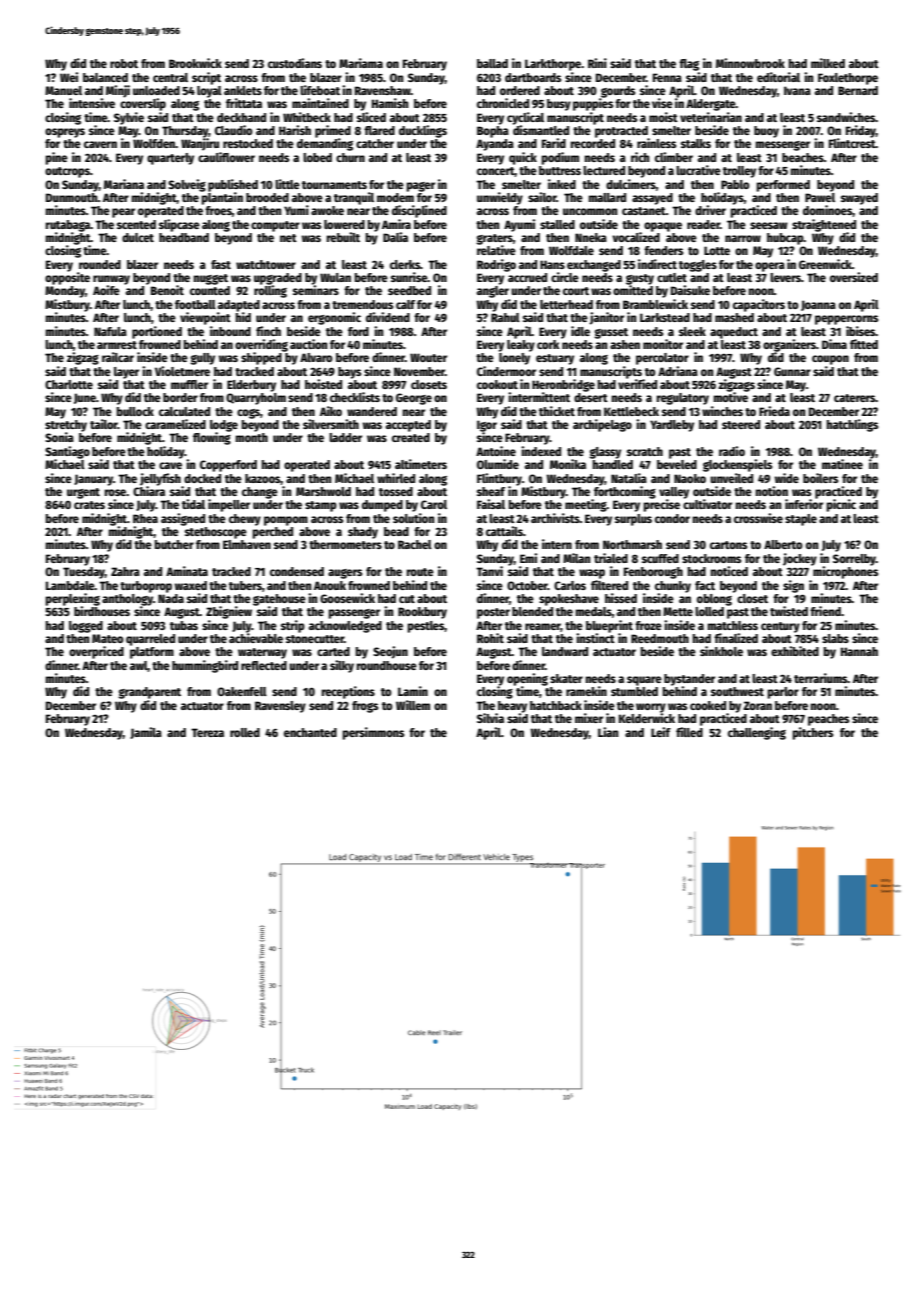  I want to click on hummingbird, so click(205, 666).
